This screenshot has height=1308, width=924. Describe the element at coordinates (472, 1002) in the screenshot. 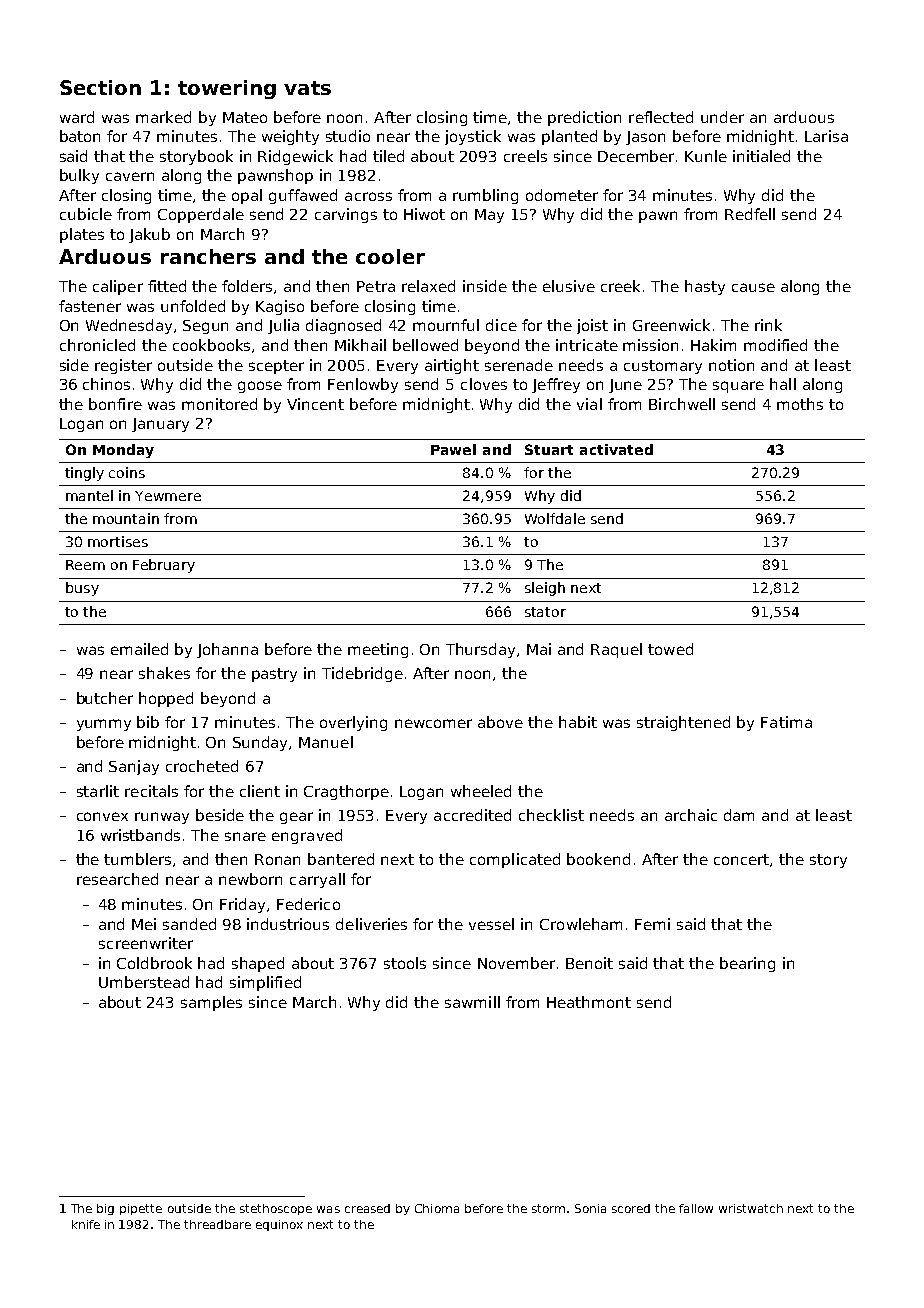

I see `sawmill` at that location.
